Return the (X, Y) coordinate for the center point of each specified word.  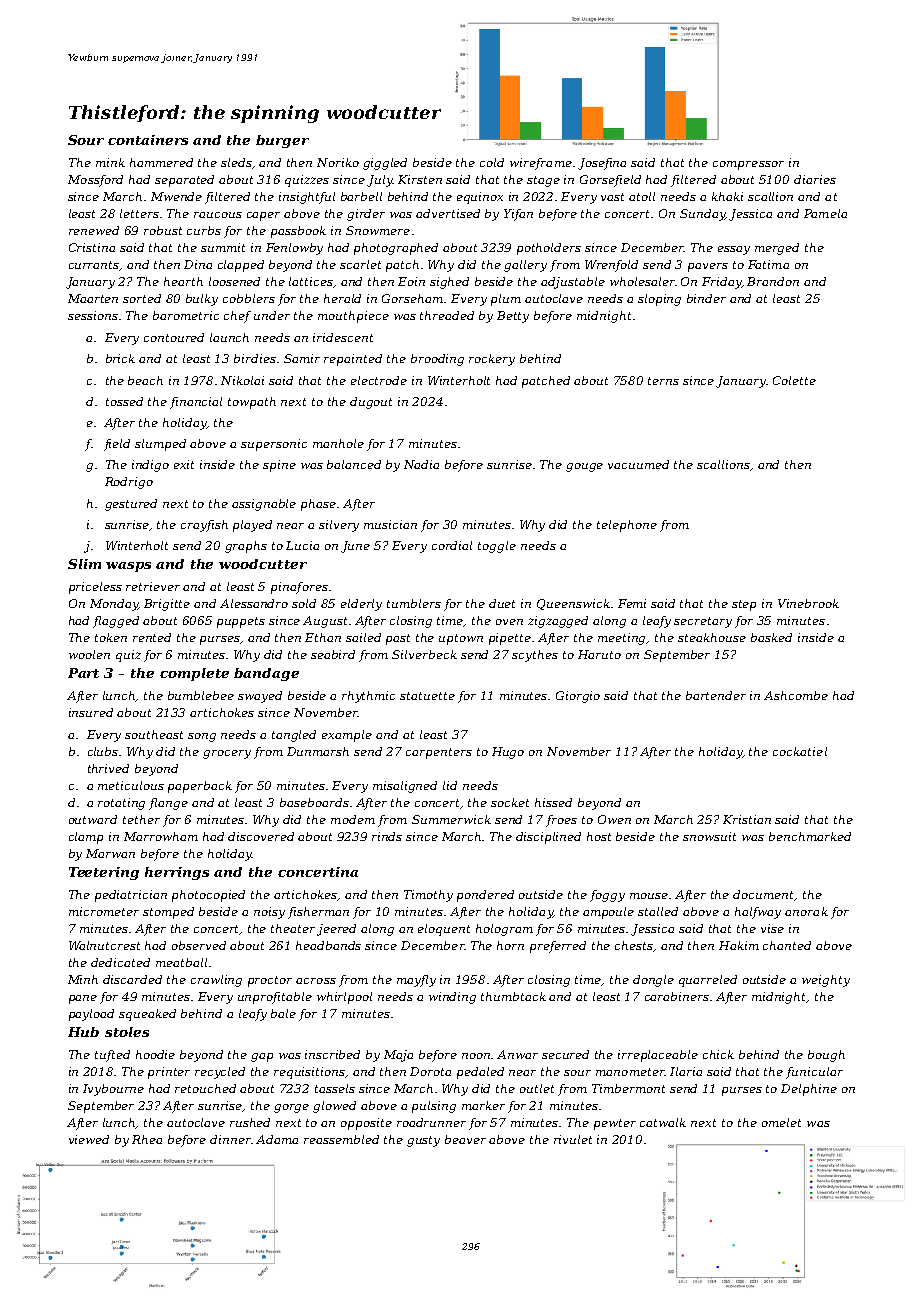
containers (148, 140)
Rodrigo (129, 483)
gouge (584, 467)
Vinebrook (808, 603)
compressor (748, 165)
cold (492, 162)
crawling (216, 981)
